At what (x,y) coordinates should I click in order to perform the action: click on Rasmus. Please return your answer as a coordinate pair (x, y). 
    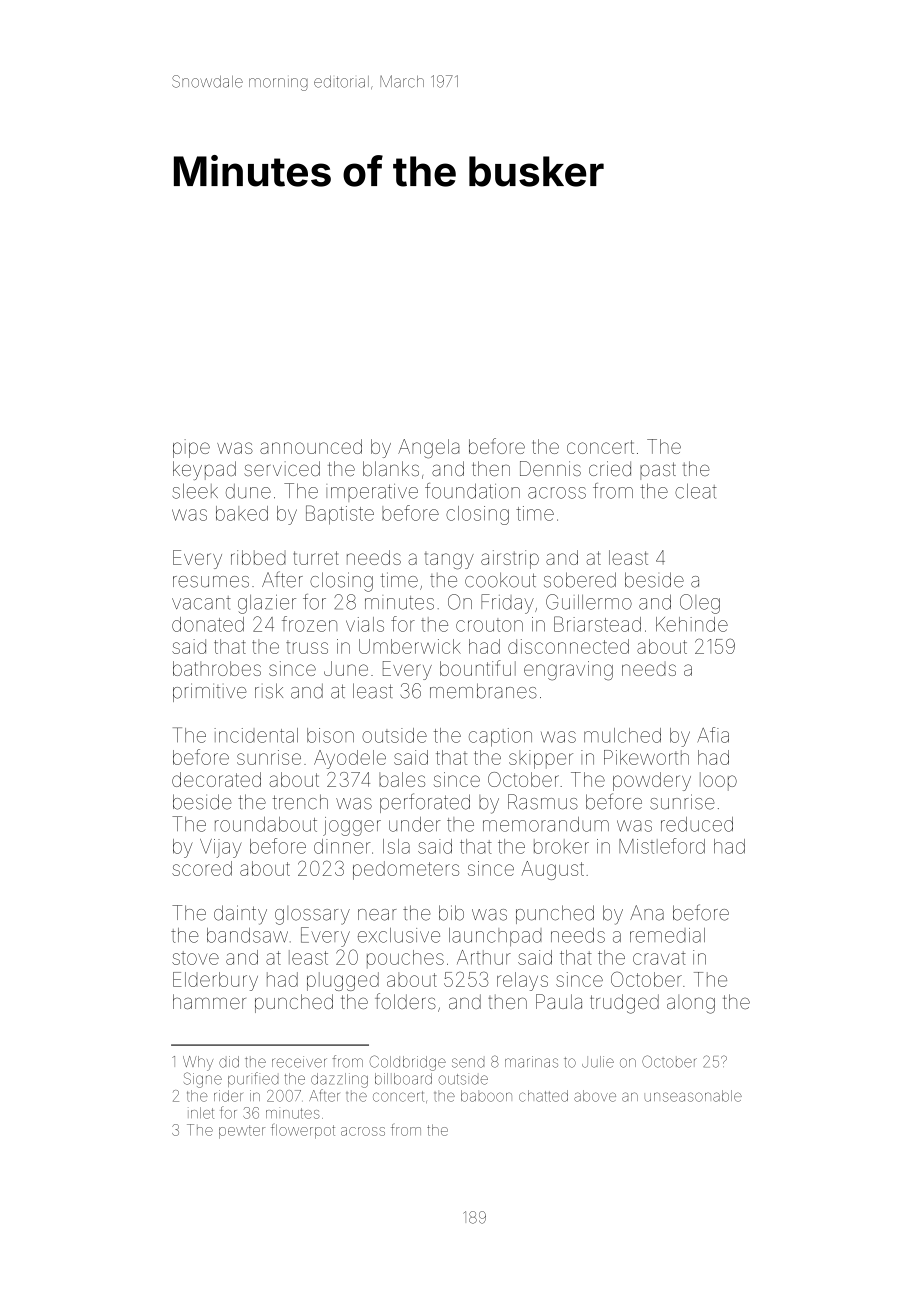
    Looking at the image, I should click on (543, 802).
